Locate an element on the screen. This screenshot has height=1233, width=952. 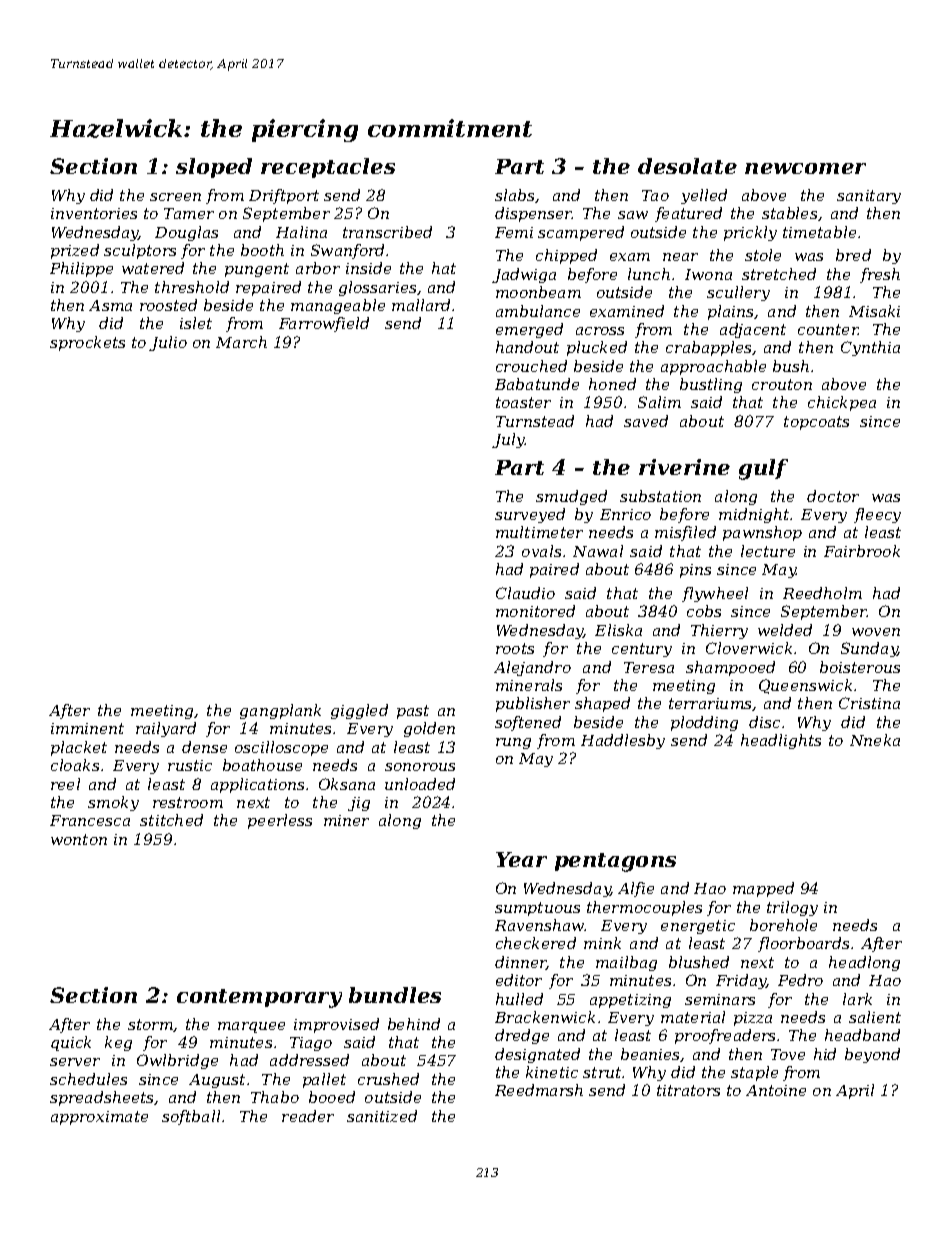
saved is located at coordinates (646, 421).
